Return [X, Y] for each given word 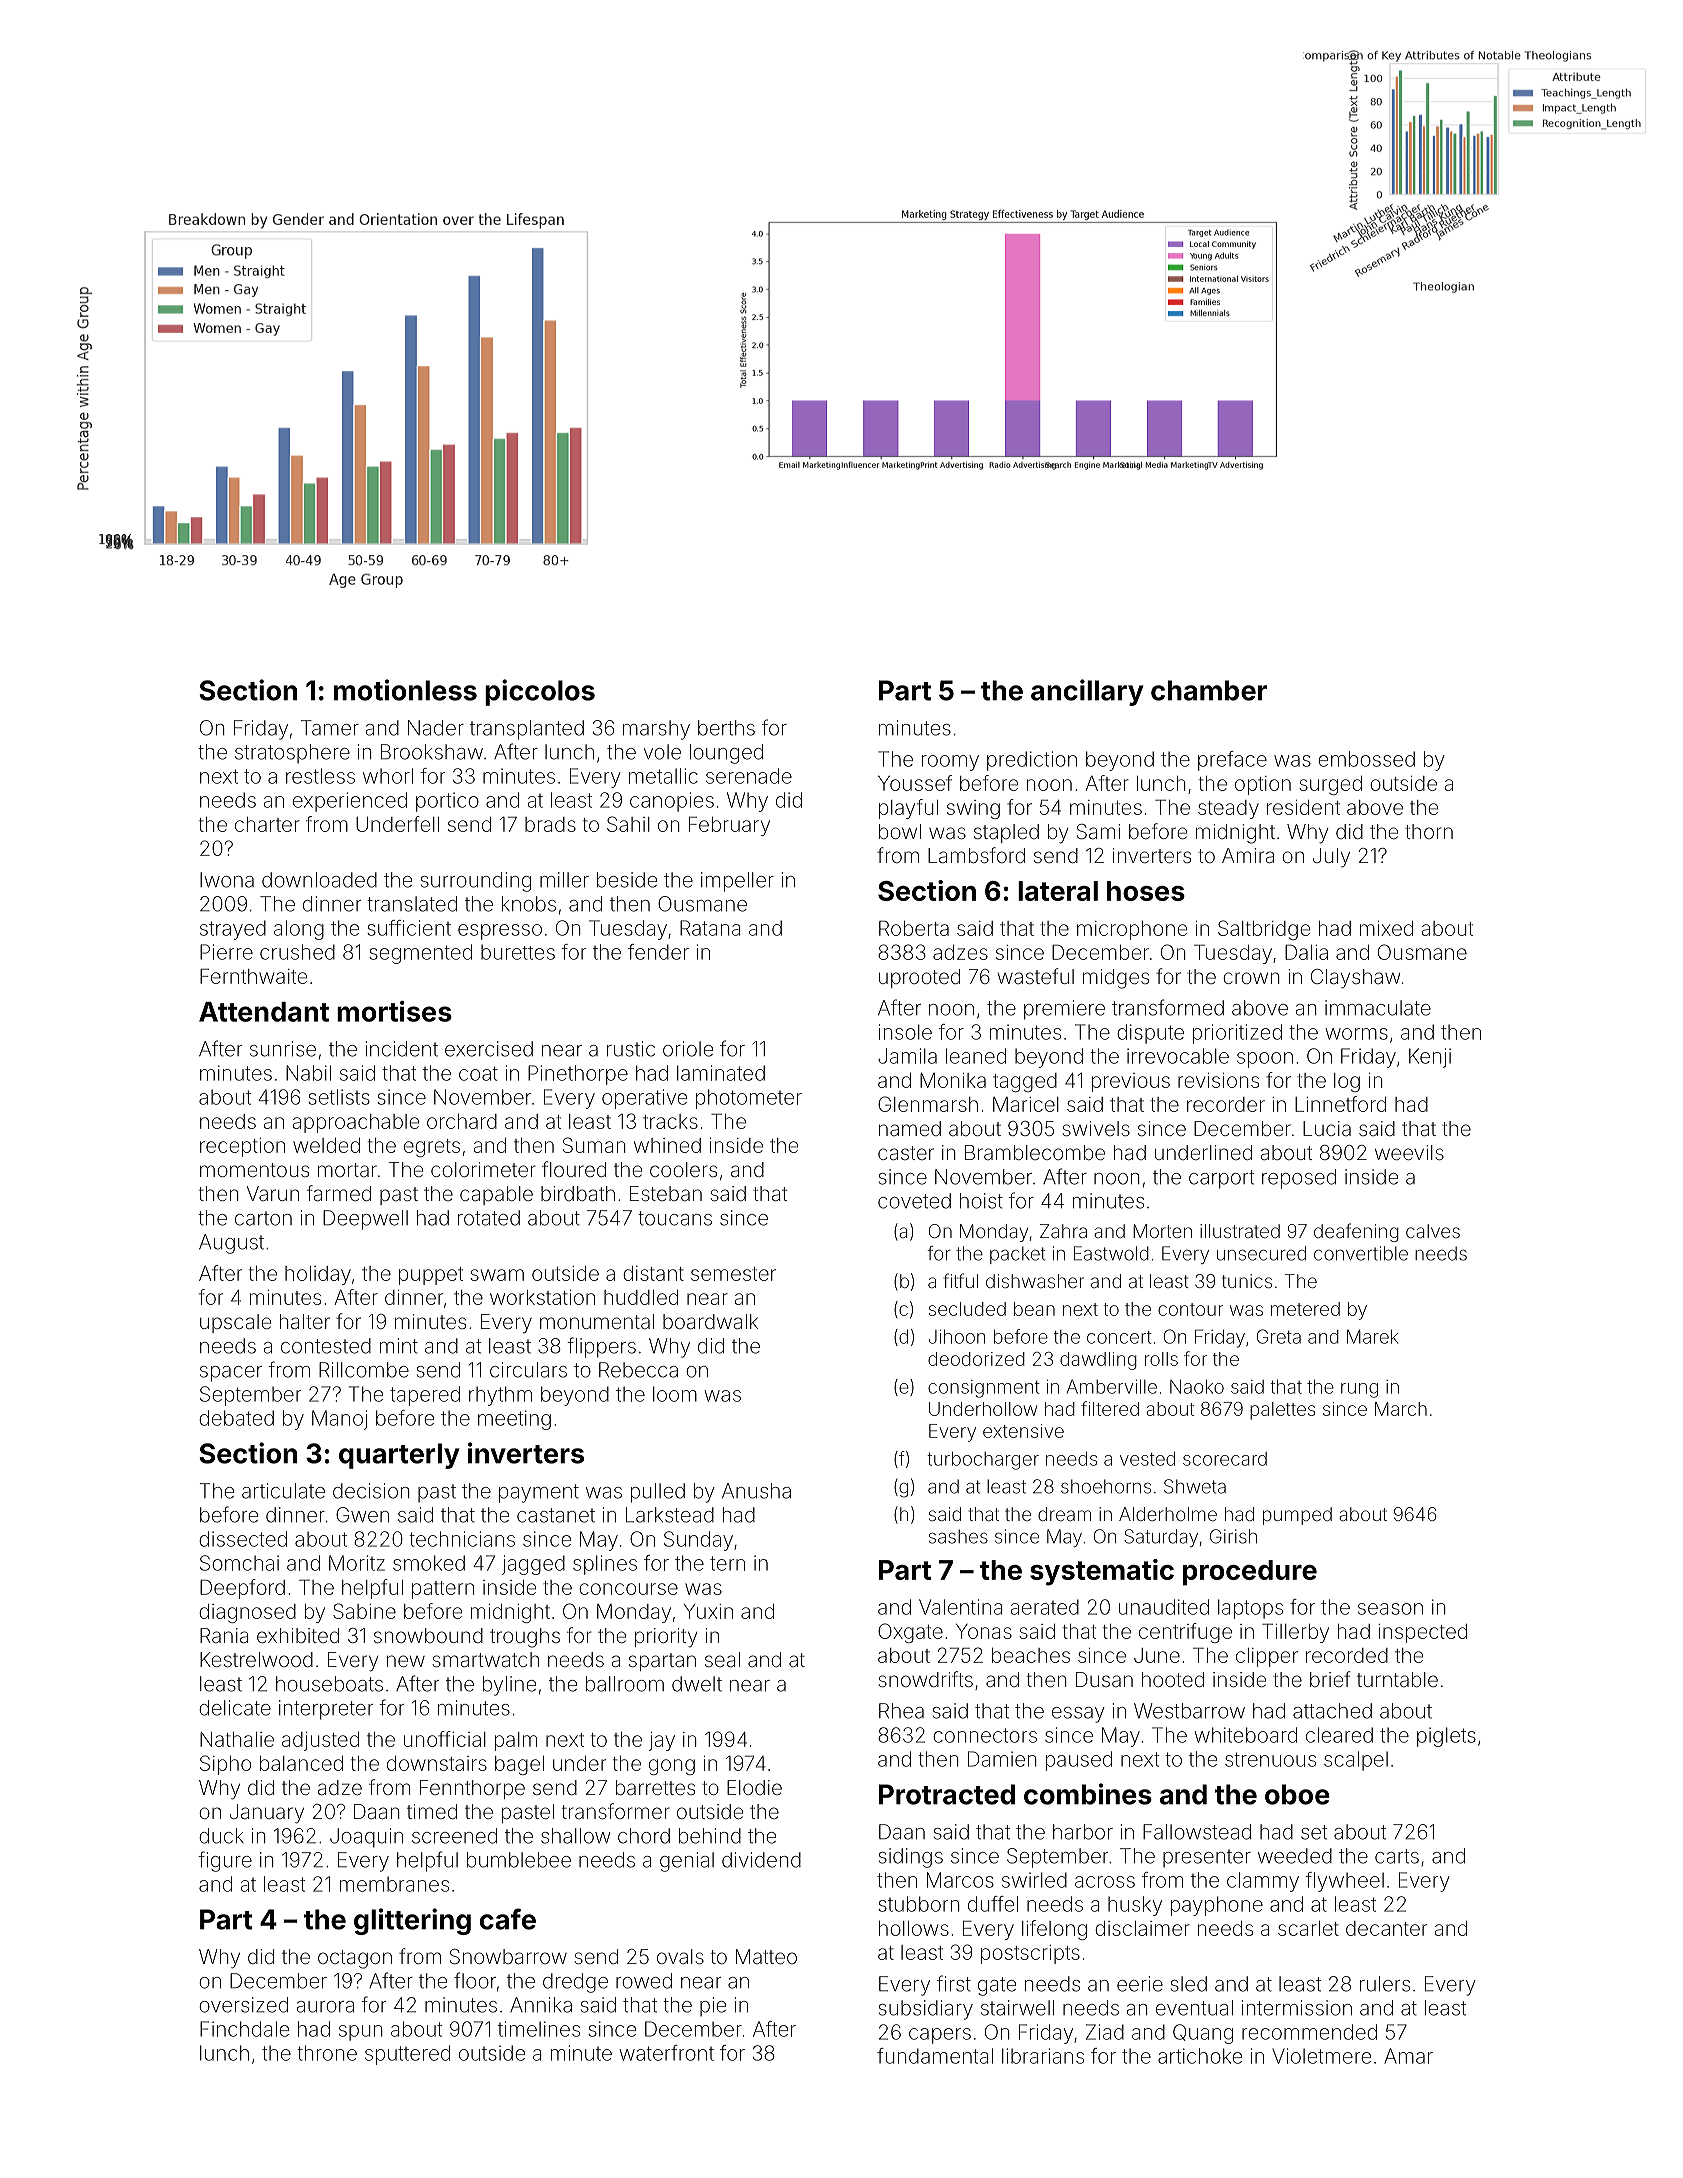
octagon [355, 1959]
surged [1330, 785]
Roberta [914, 928]
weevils [1409, 1152]
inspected [1422, 1633]
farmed [339, 1193]
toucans [675, 1218]
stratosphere [292, 753]
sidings [911, 1858]
